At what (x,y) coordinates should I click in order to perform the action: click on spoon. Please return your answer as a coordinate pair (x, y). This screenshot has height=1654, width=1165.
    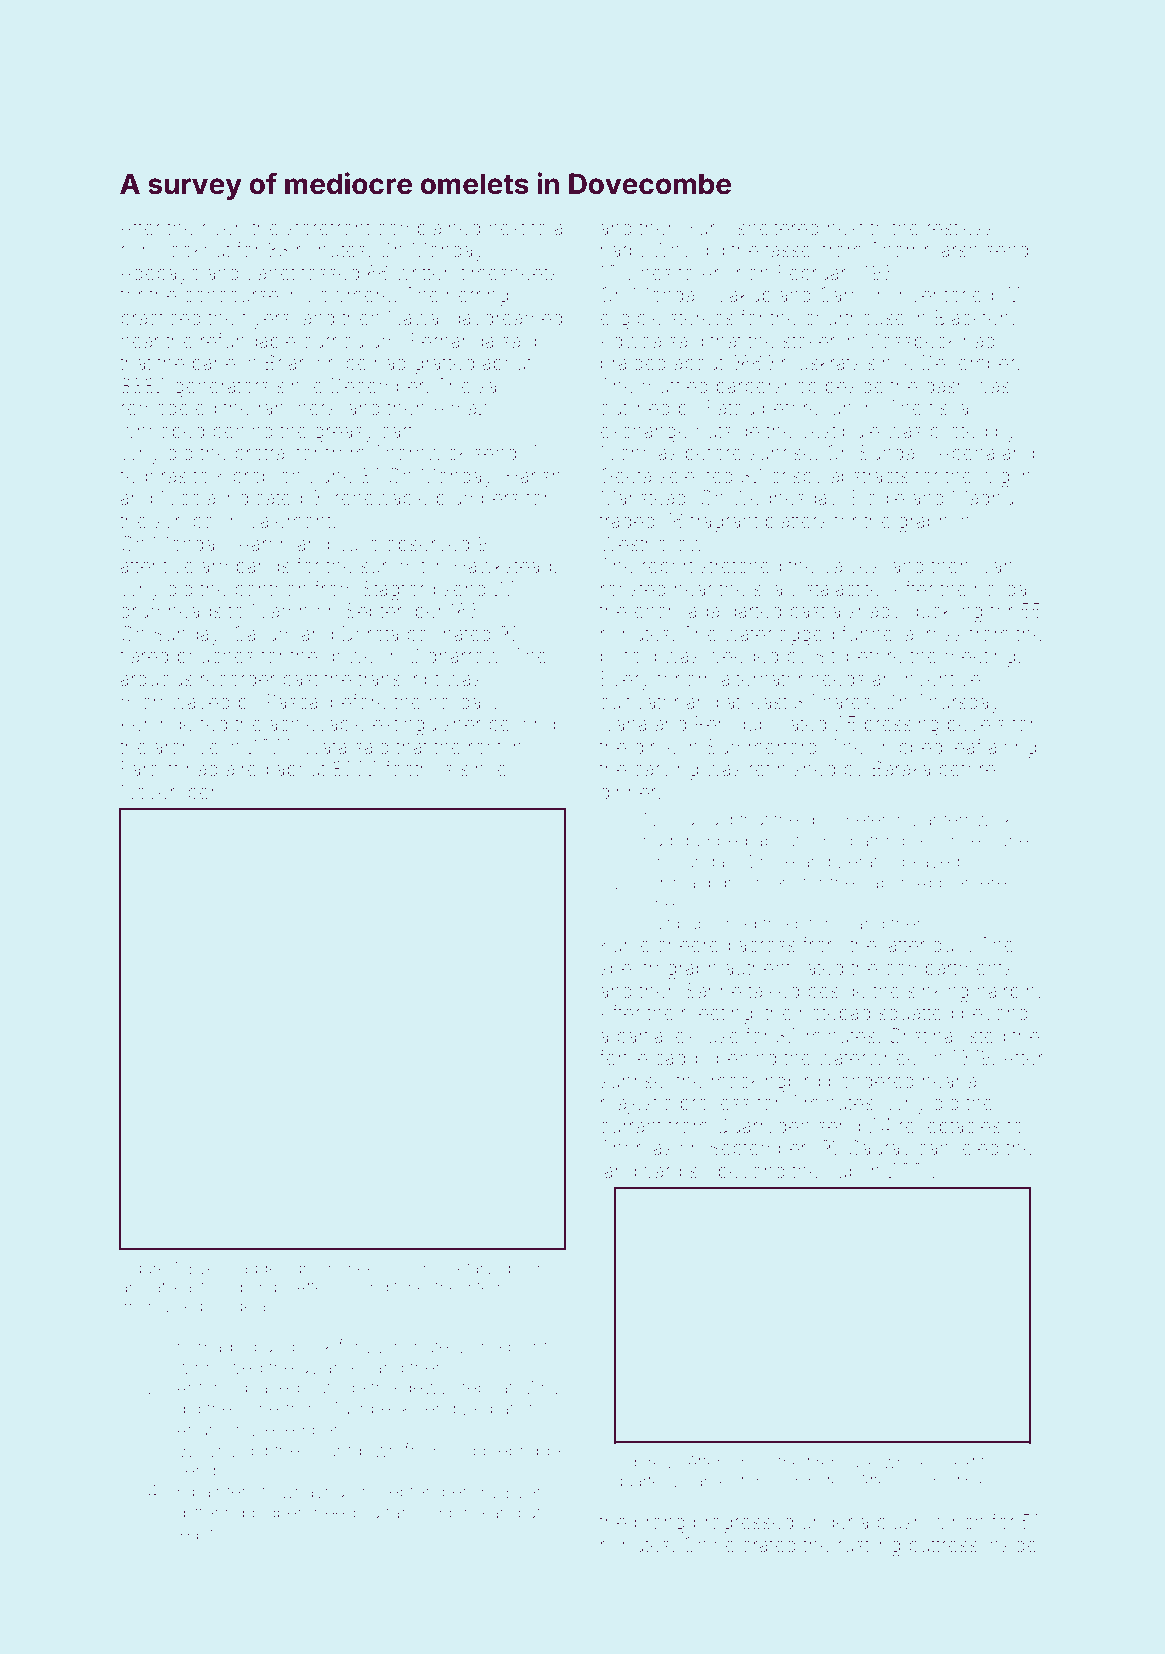
    Looking at the image, I should click on (522, 1270).
